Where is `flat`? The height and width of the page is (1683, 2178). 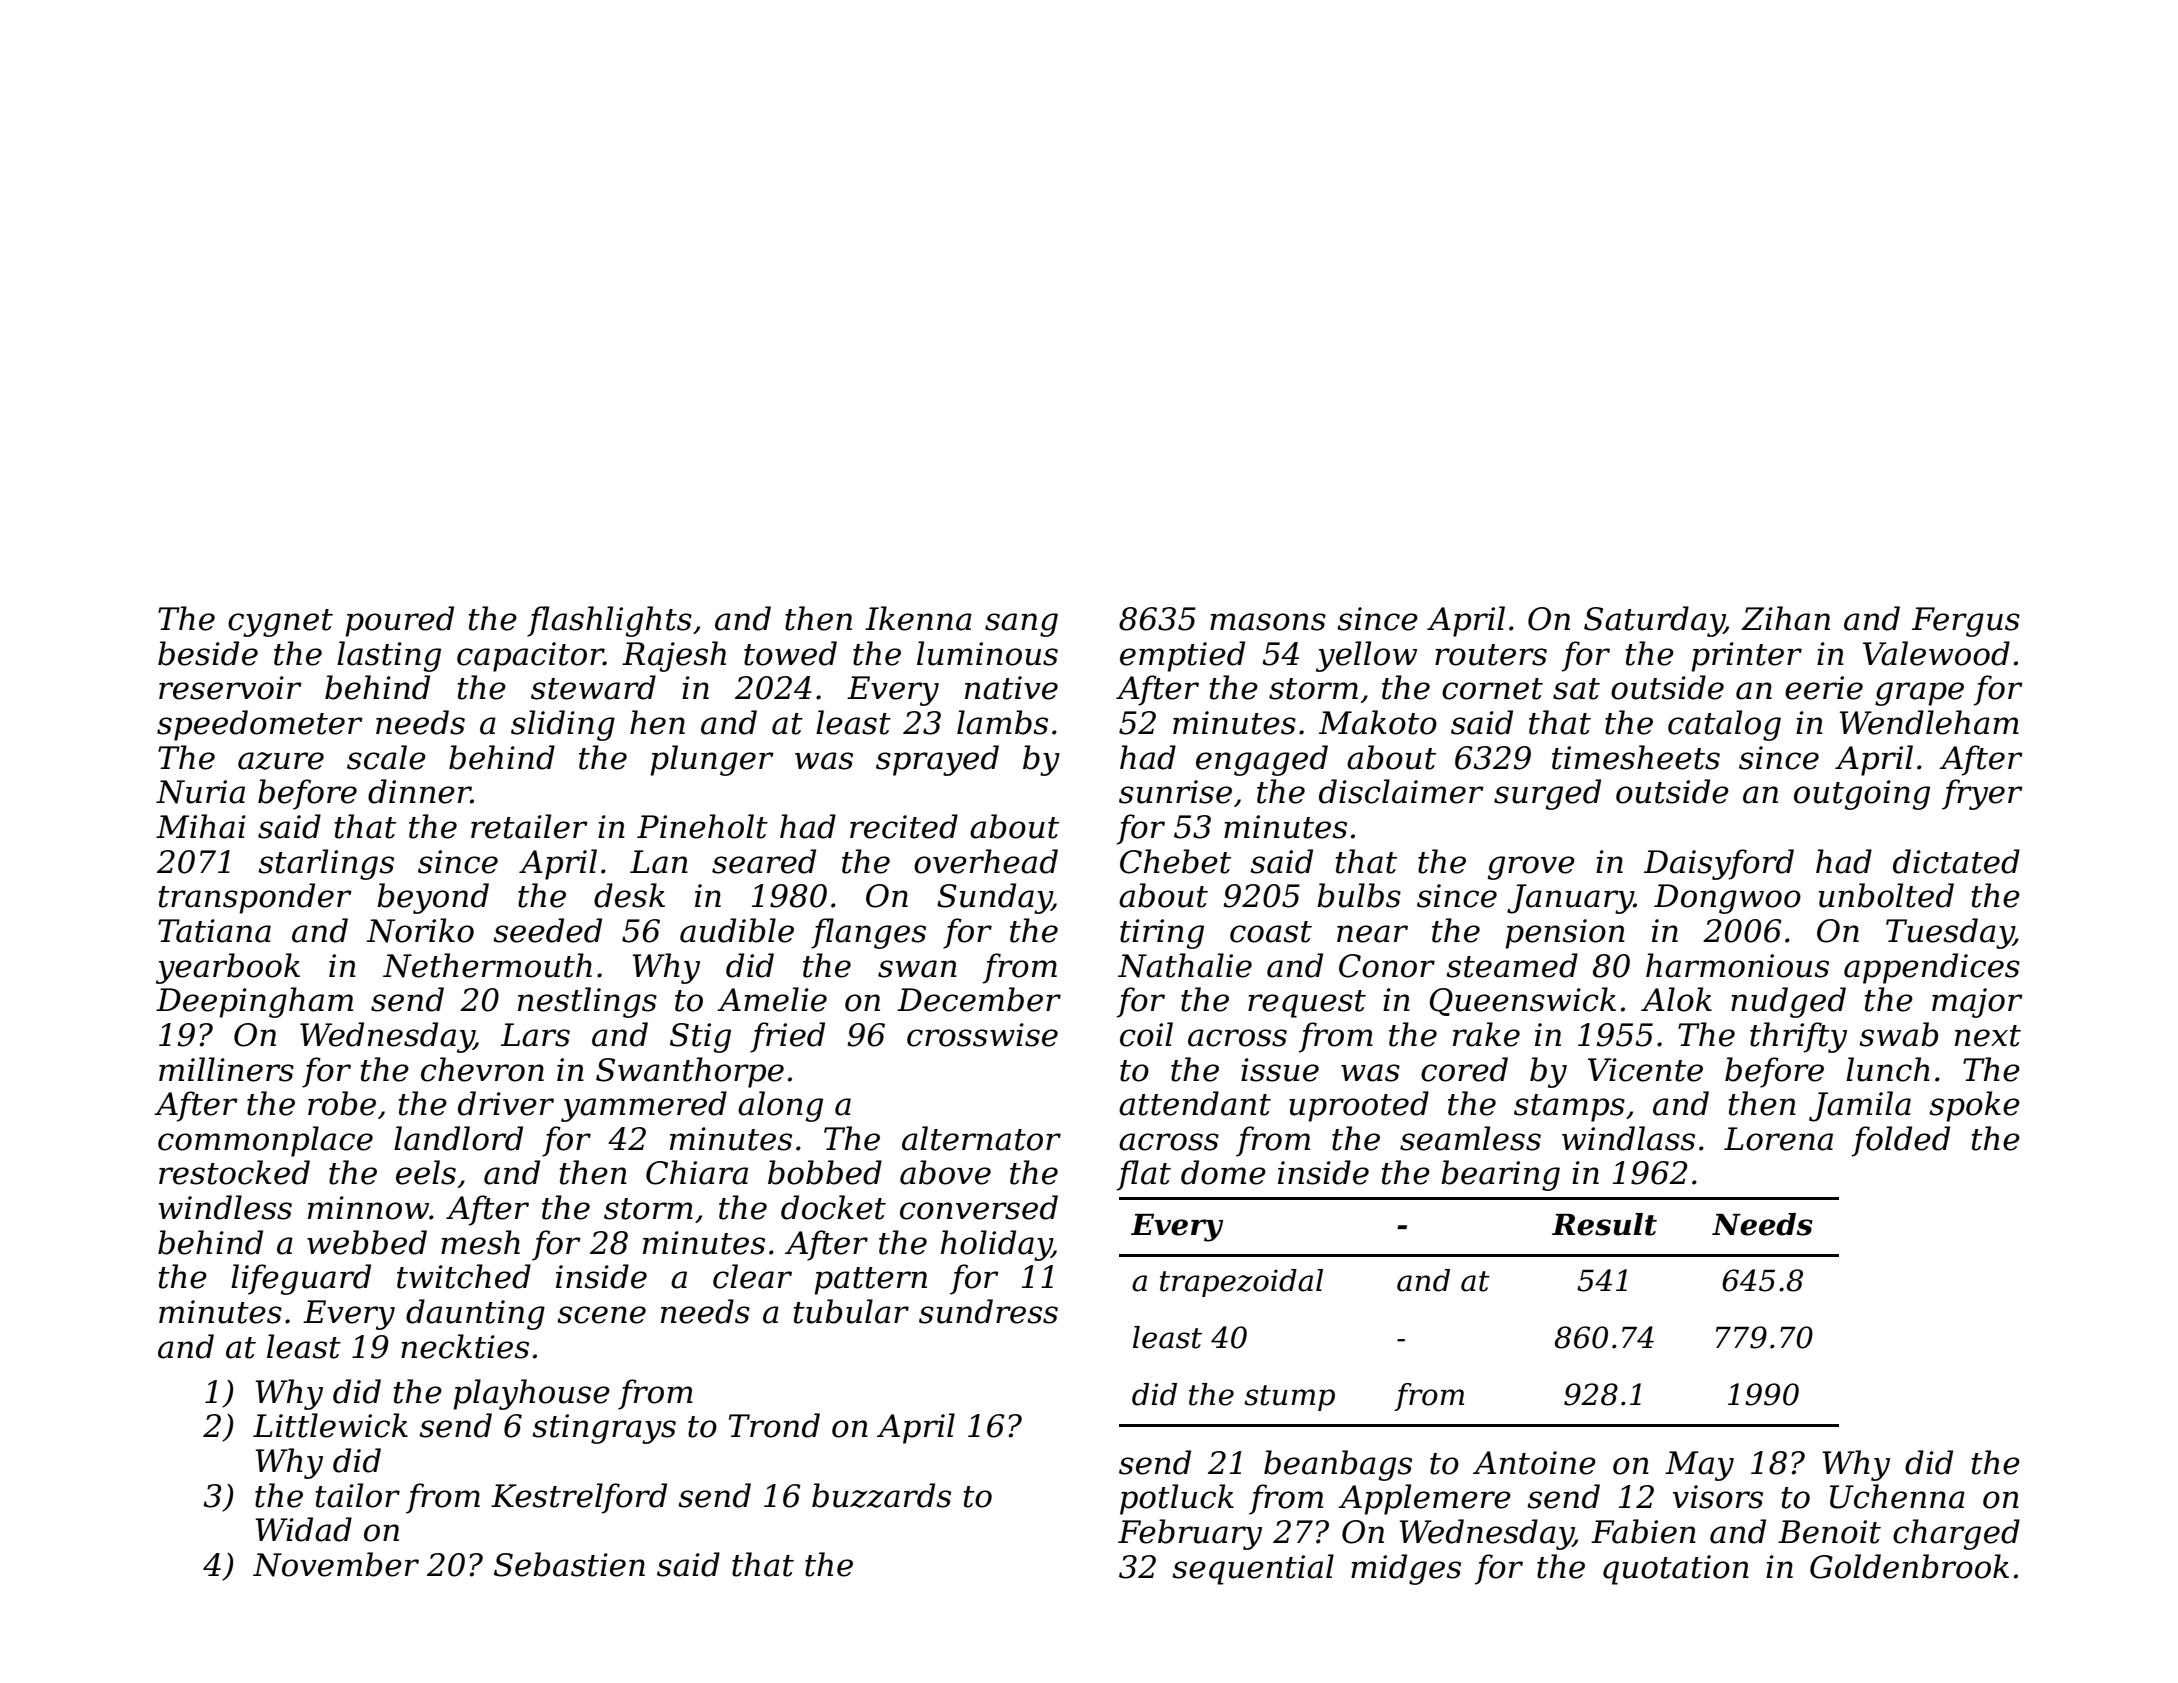 flat is located at coordinates (1144, 1175).
